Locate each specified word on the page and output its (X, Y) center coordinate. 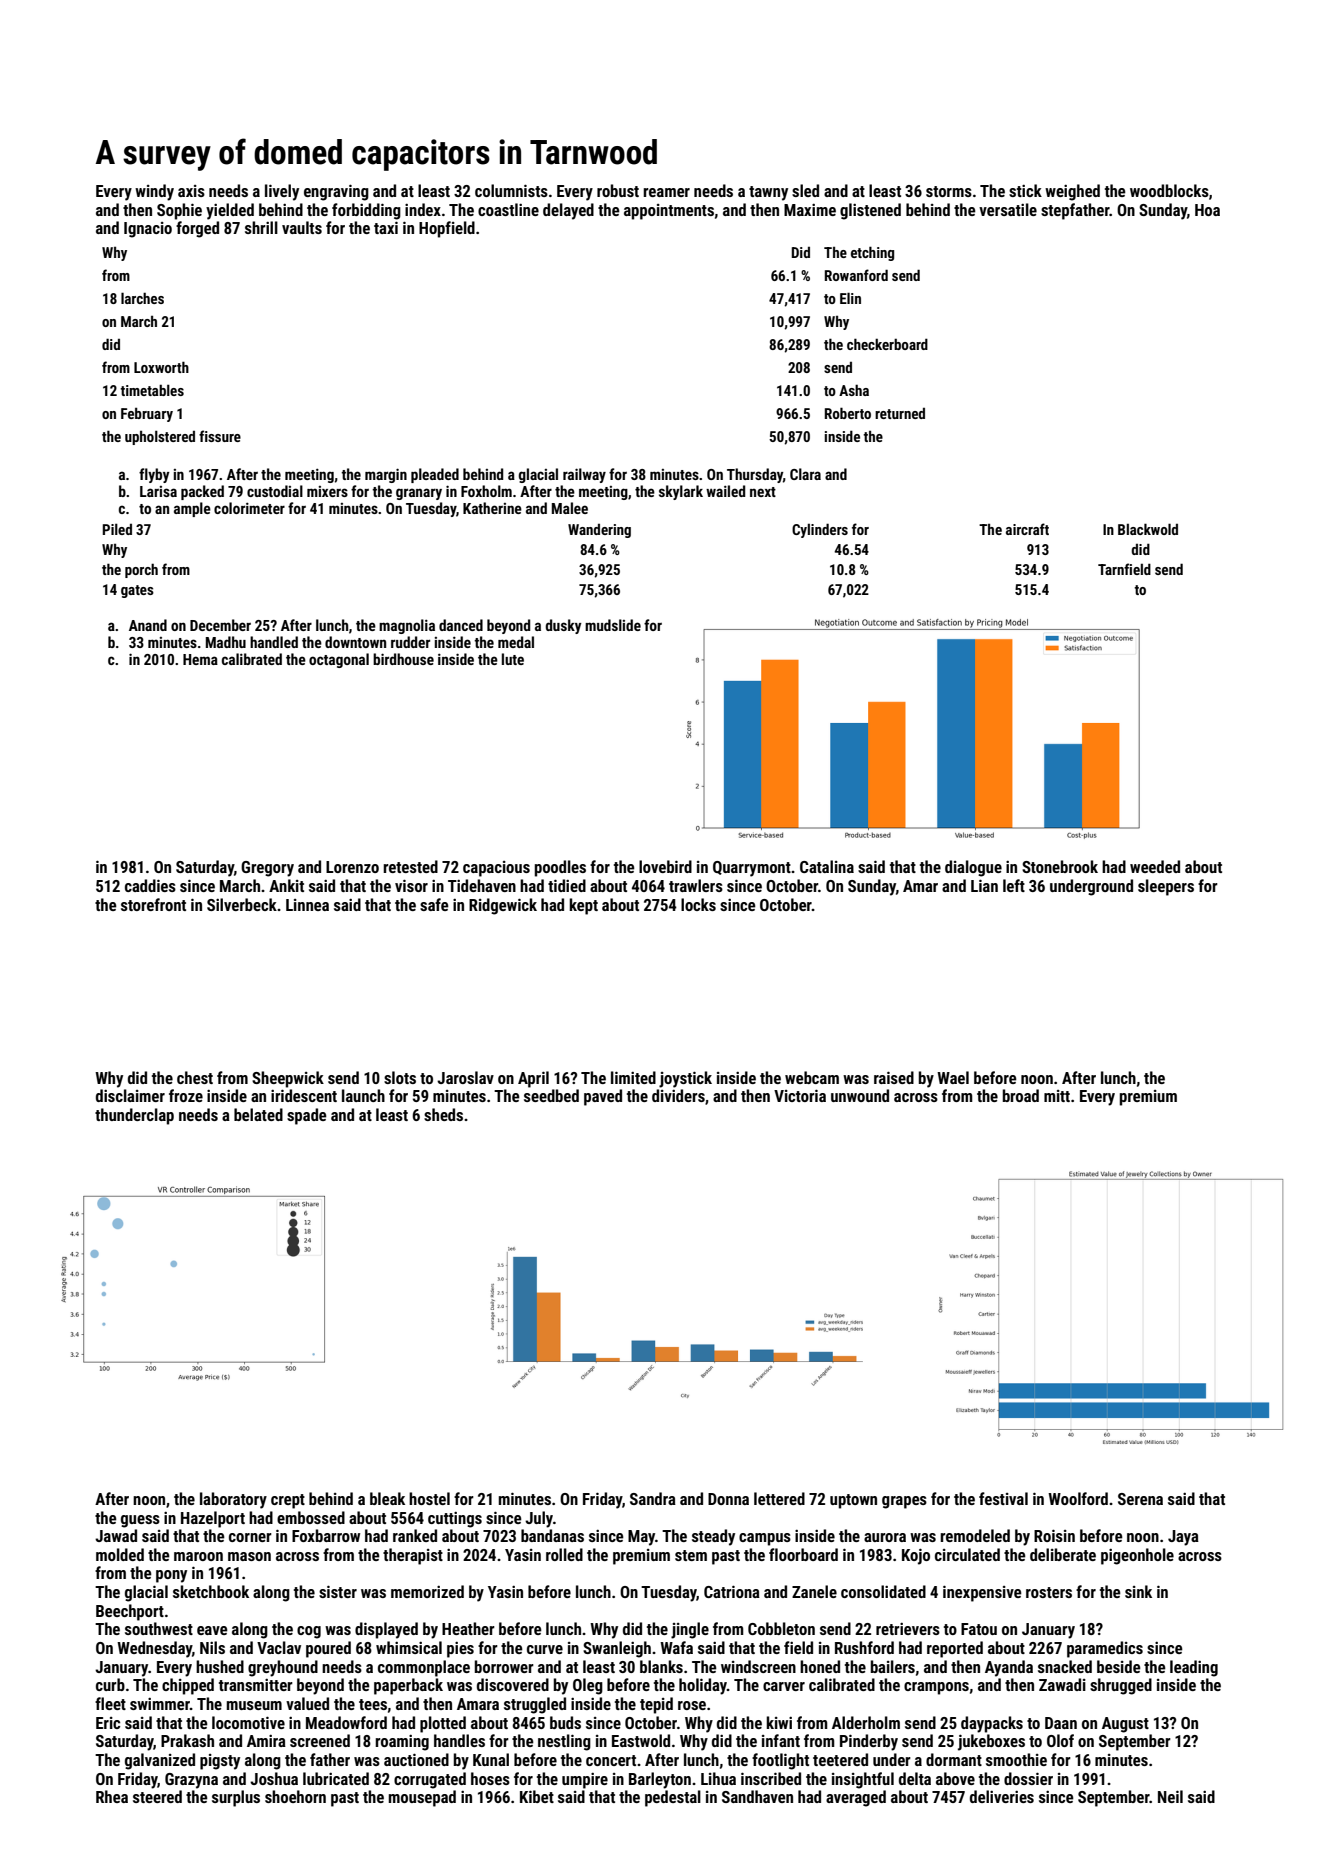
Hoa (1207, 210)
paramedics (1105, 1649)
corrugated (430, 1780)
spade (307, 1116)
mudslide (613, 625)
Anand (148, 625)
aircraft (1027, 529)
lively (282, 192)
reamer (666, 192)
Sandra (653, 1498)
